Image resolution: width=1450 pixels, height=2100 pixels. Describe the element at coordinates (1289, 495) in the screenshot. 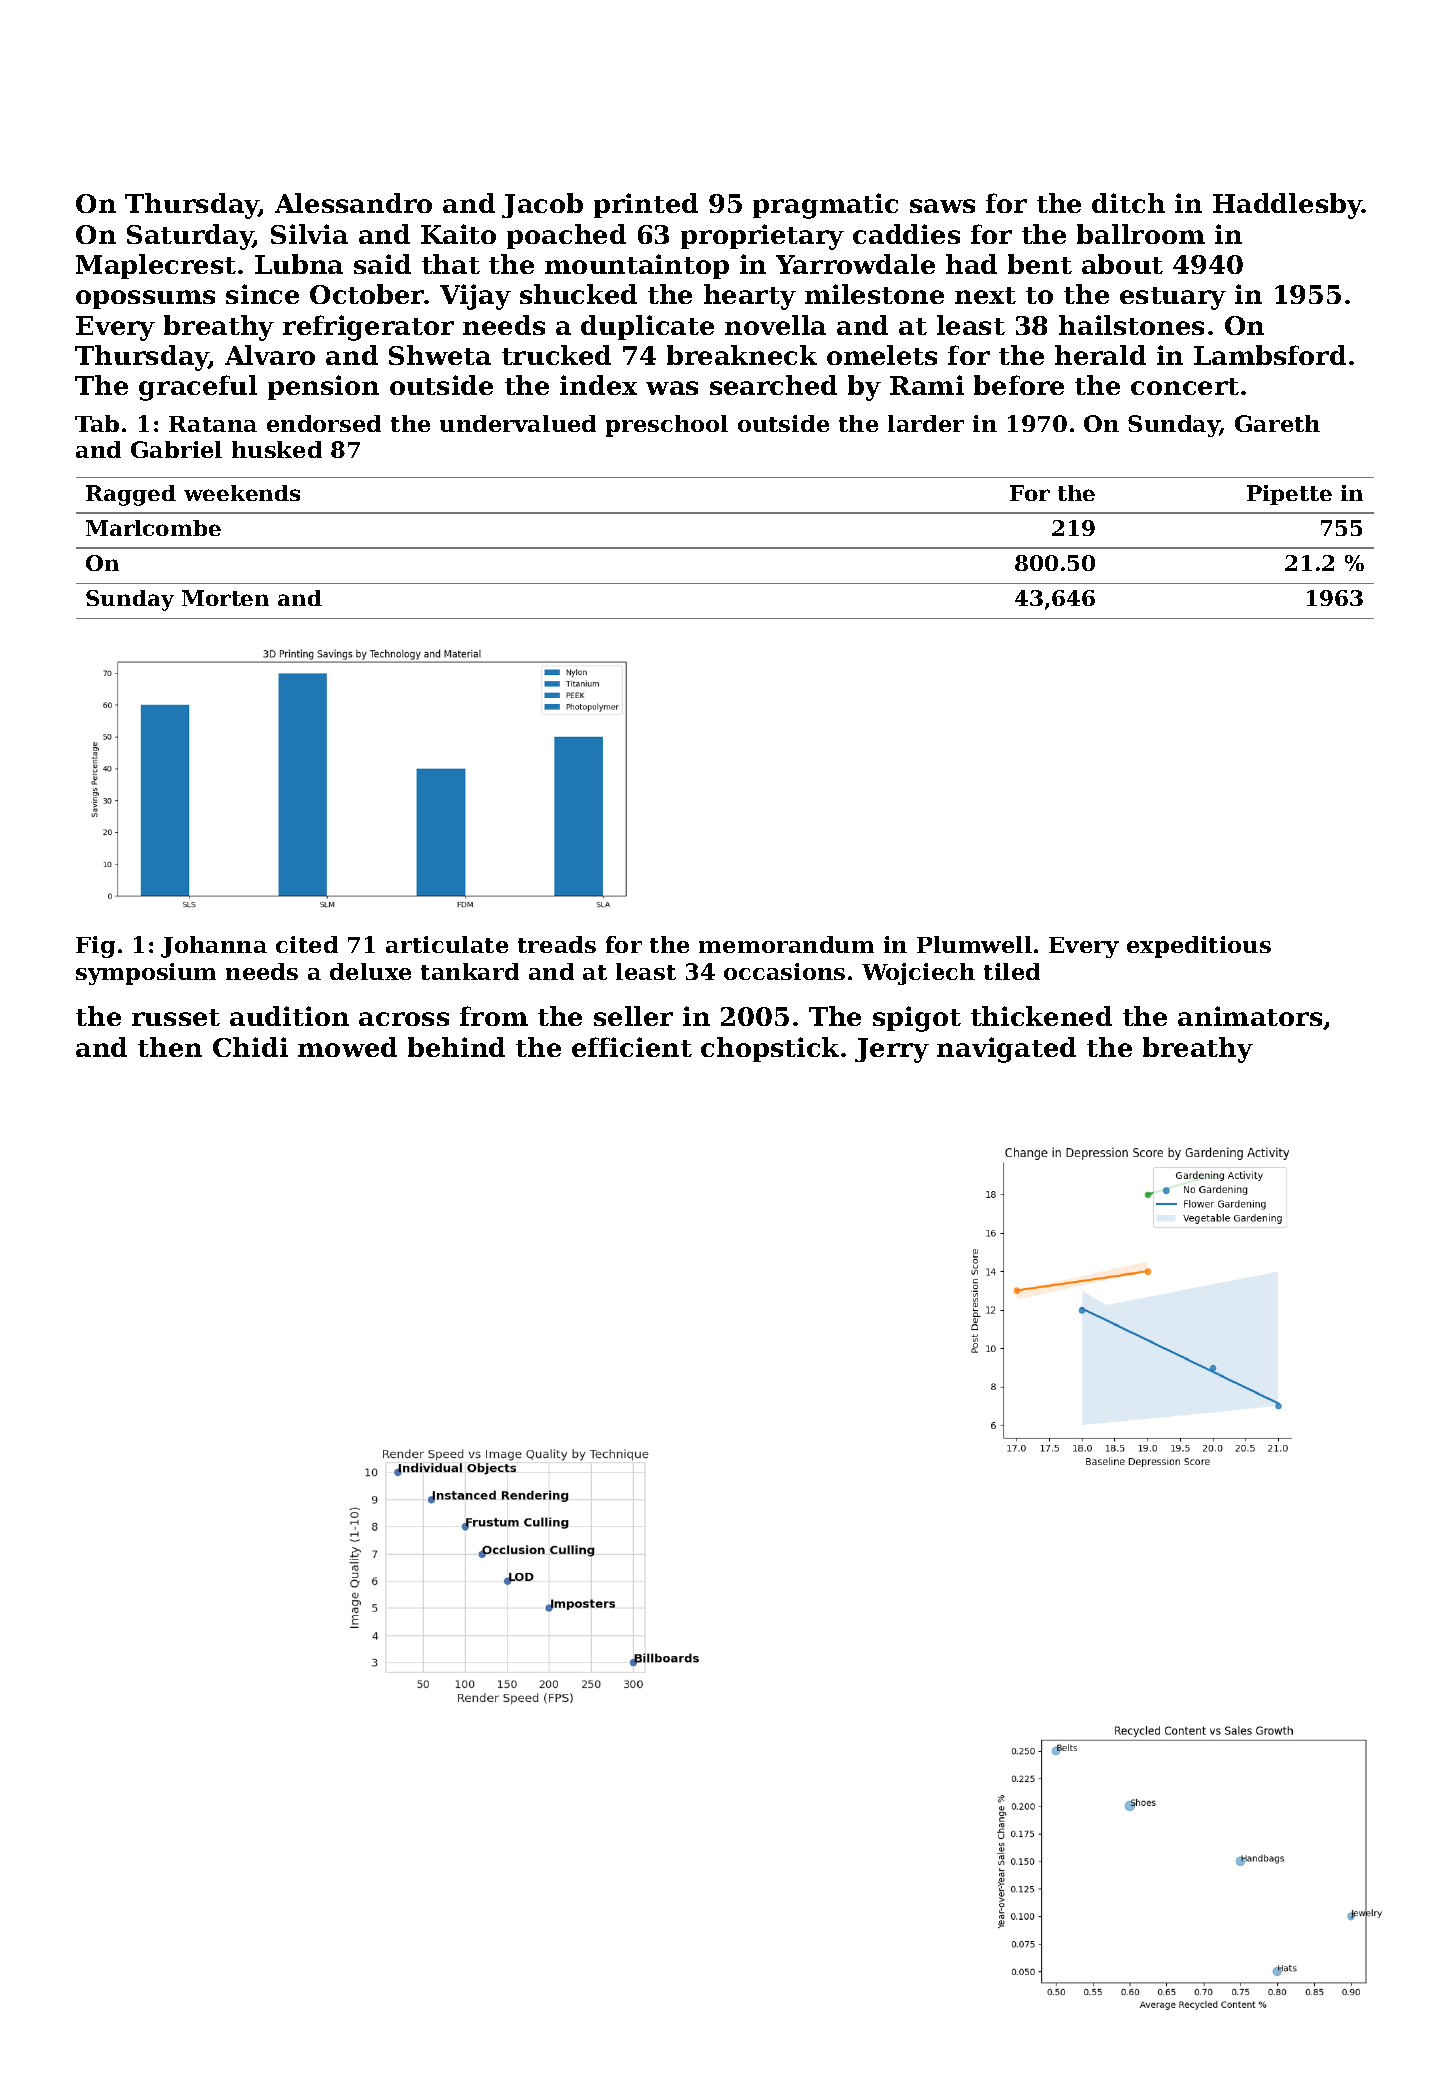

I see `Pipette` at that location.
